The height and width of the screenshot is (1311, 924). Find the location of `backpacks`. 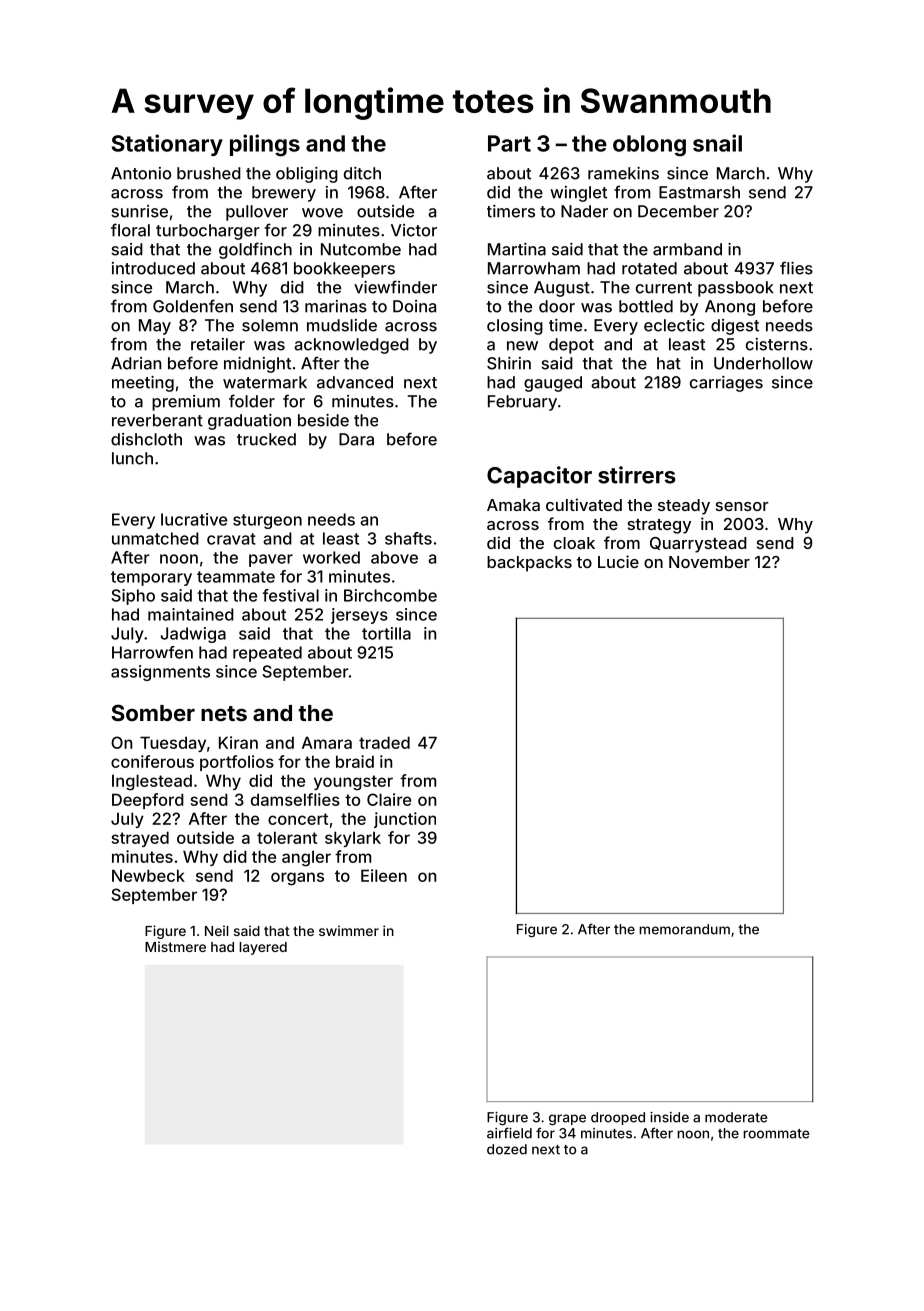

backpacks is located at coordinates (529, 564).
